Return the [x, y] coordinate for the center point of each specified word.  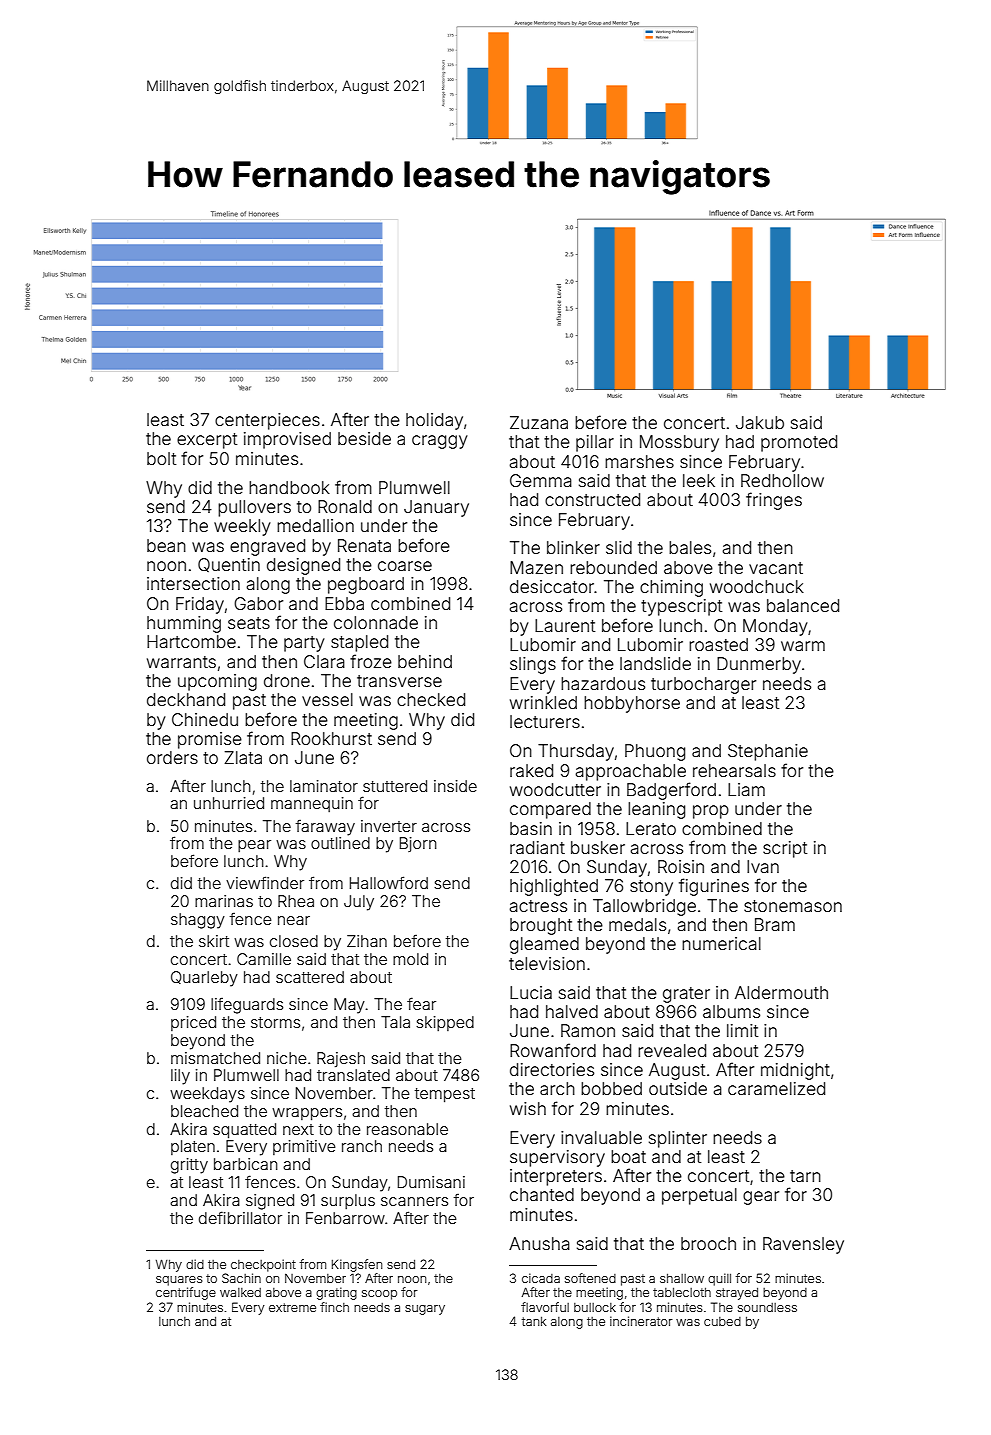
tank [534, 1321]
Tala [395, 1022]
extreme [292, 1307]
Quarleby [204, 979]
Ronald [345, 506]
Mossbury [679, 443]
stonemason [793, 906]
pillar [595, 443]
